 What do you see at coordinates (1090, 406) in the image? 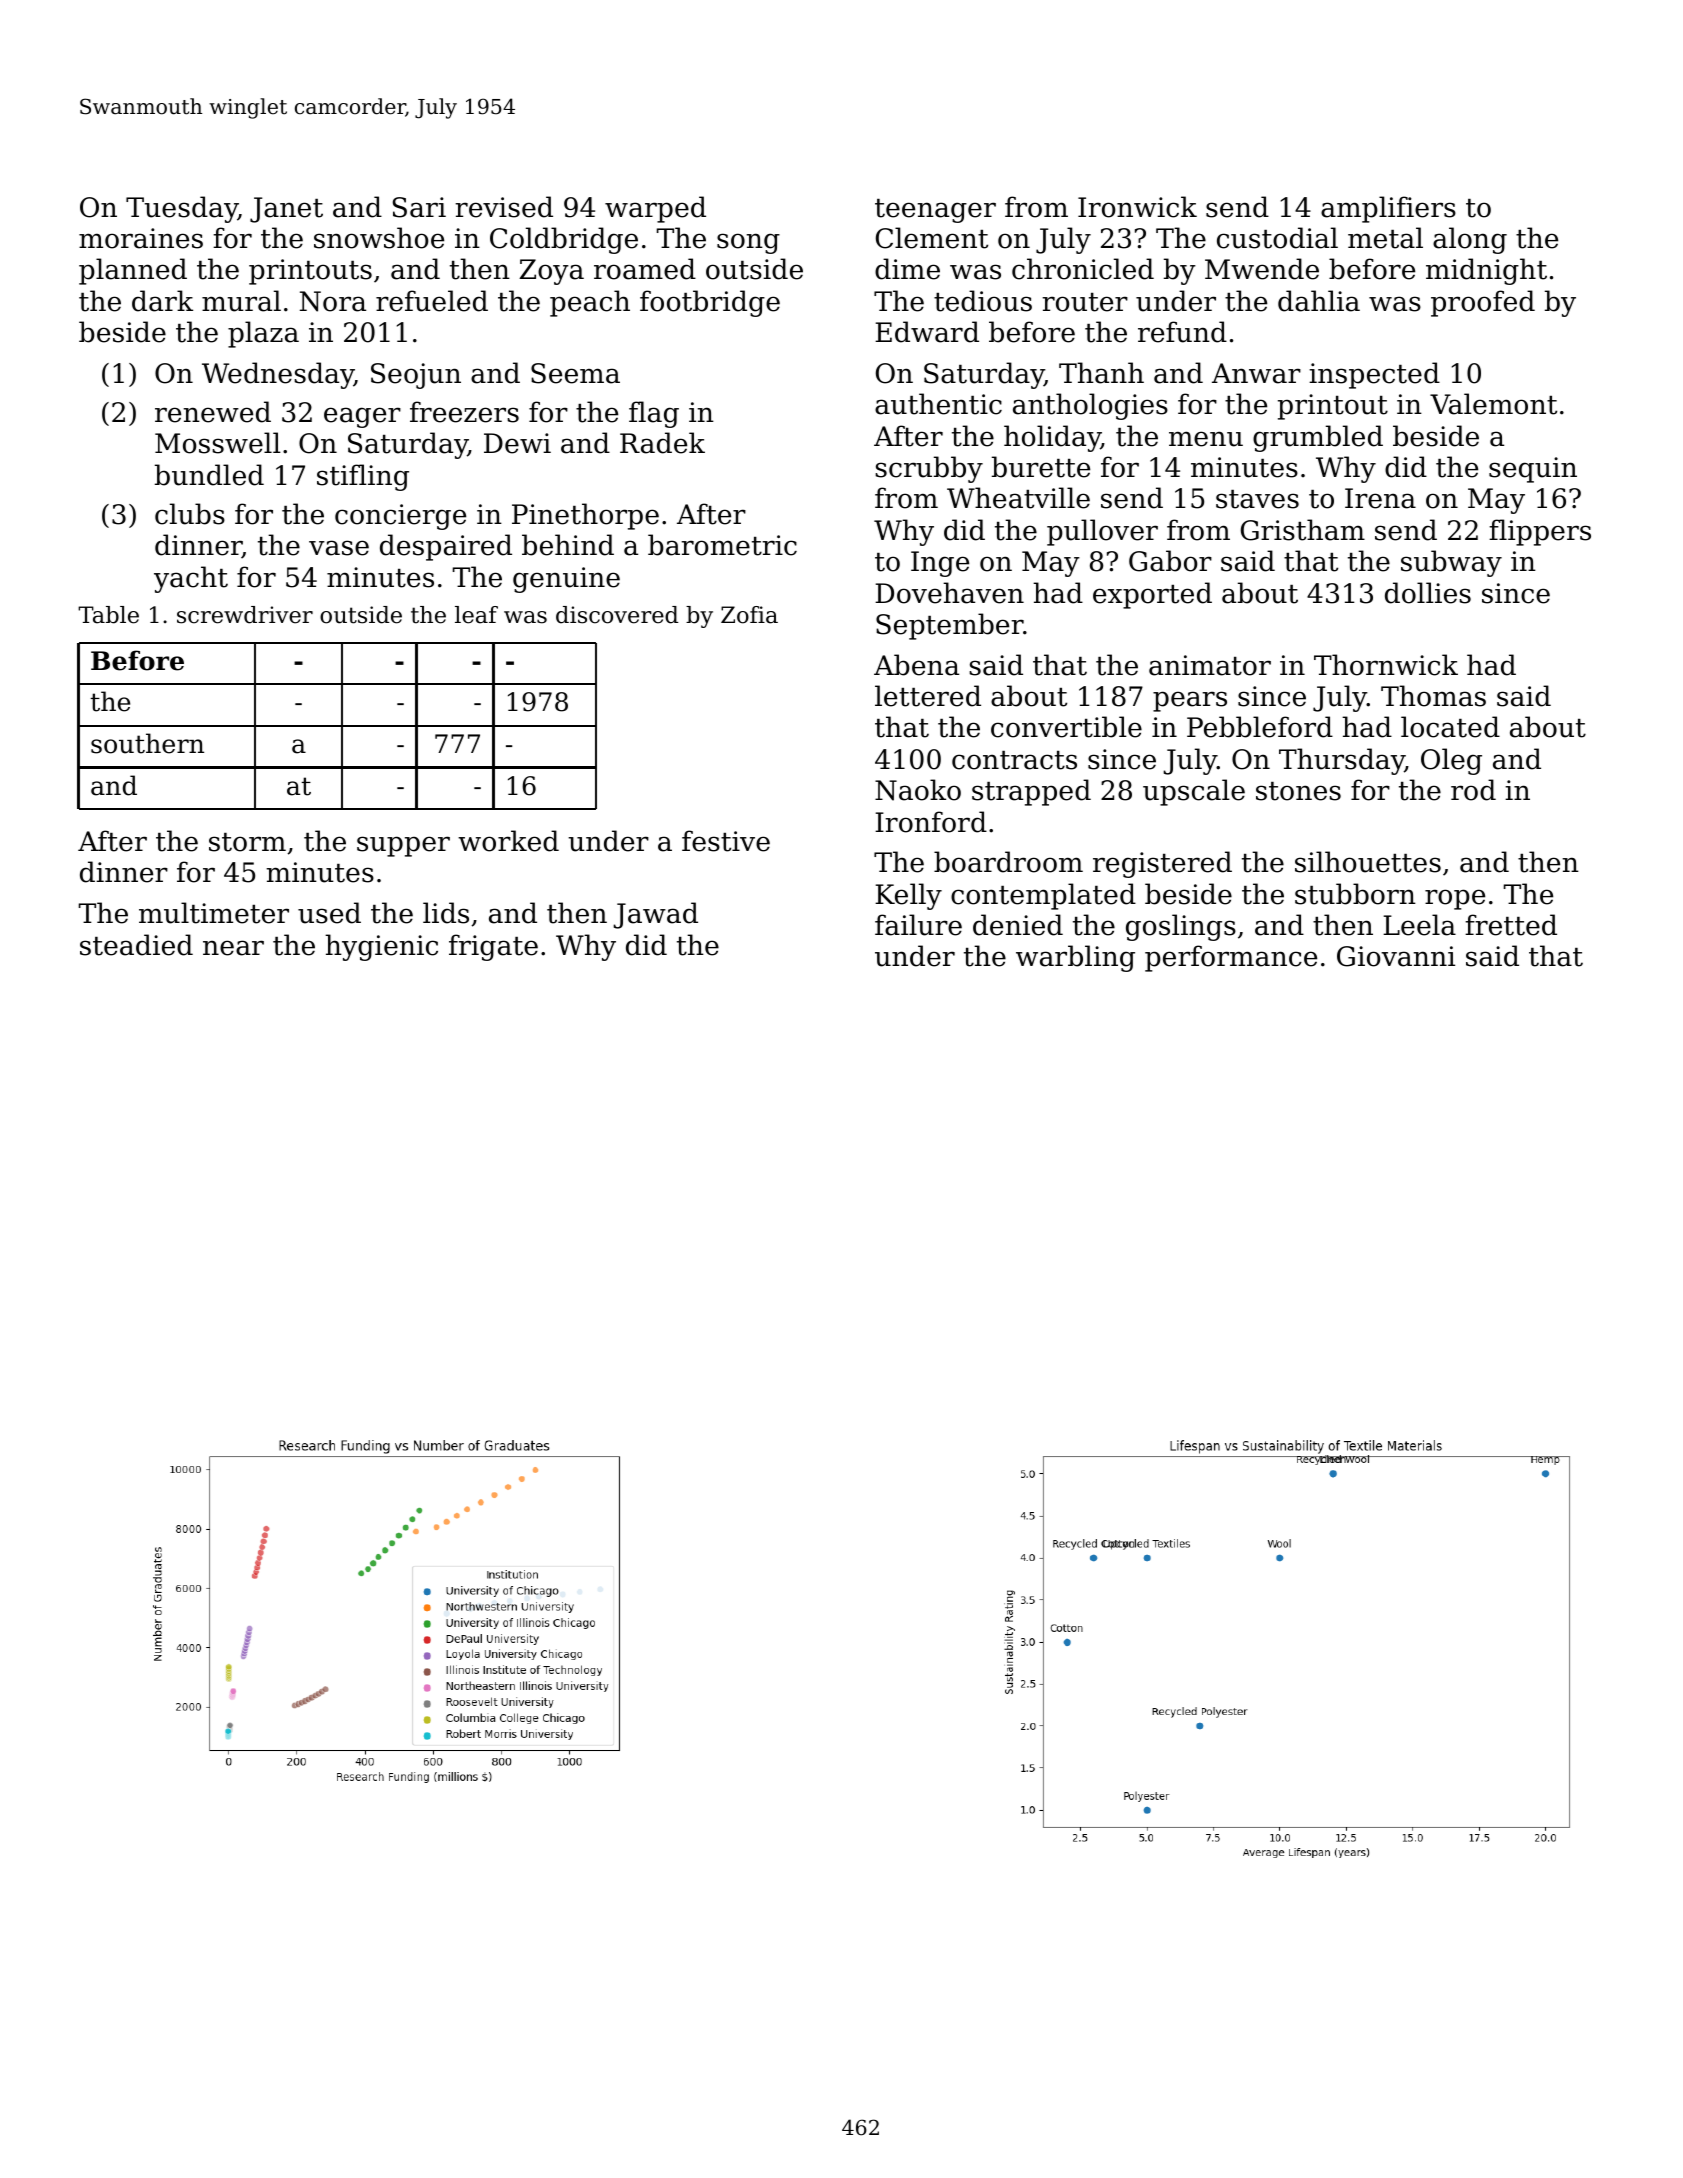
I see `anthologies` at bounding box center [1090, 406].
